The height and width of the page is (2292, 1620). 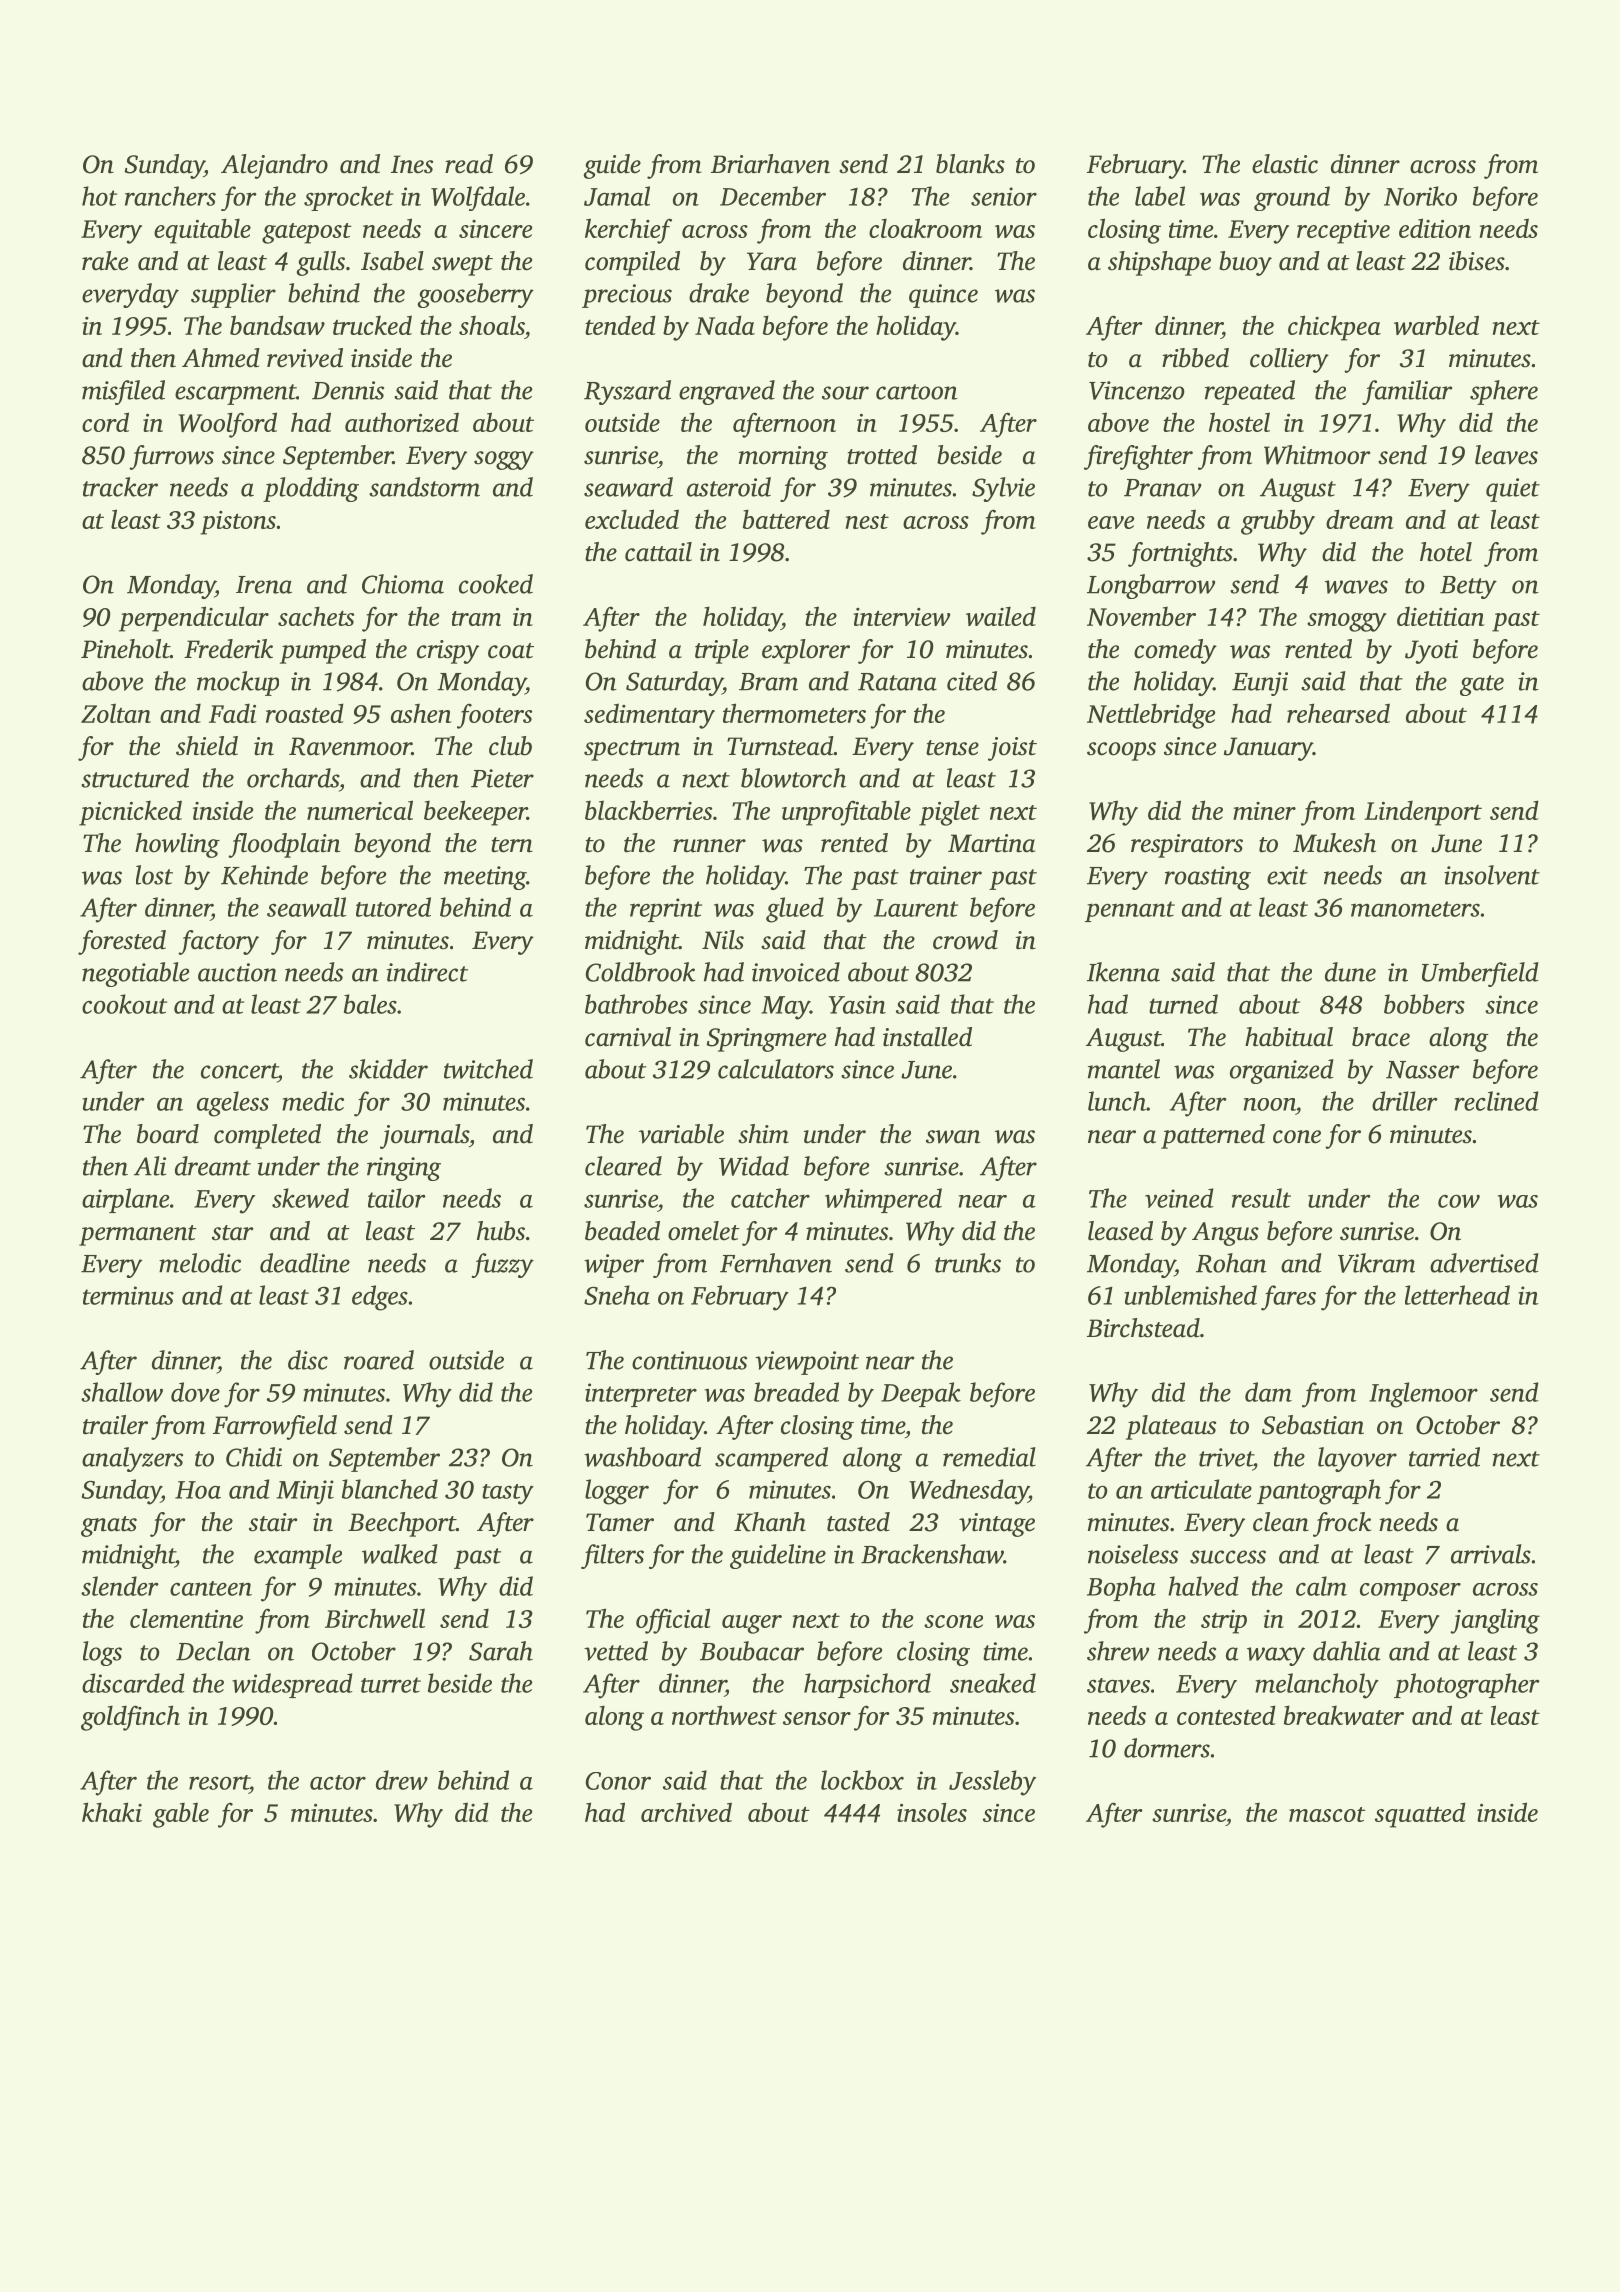 What do you see at coordinates (1431, 652) in the page?
I see `Jyoti` at bounding box center [1431, 652].
